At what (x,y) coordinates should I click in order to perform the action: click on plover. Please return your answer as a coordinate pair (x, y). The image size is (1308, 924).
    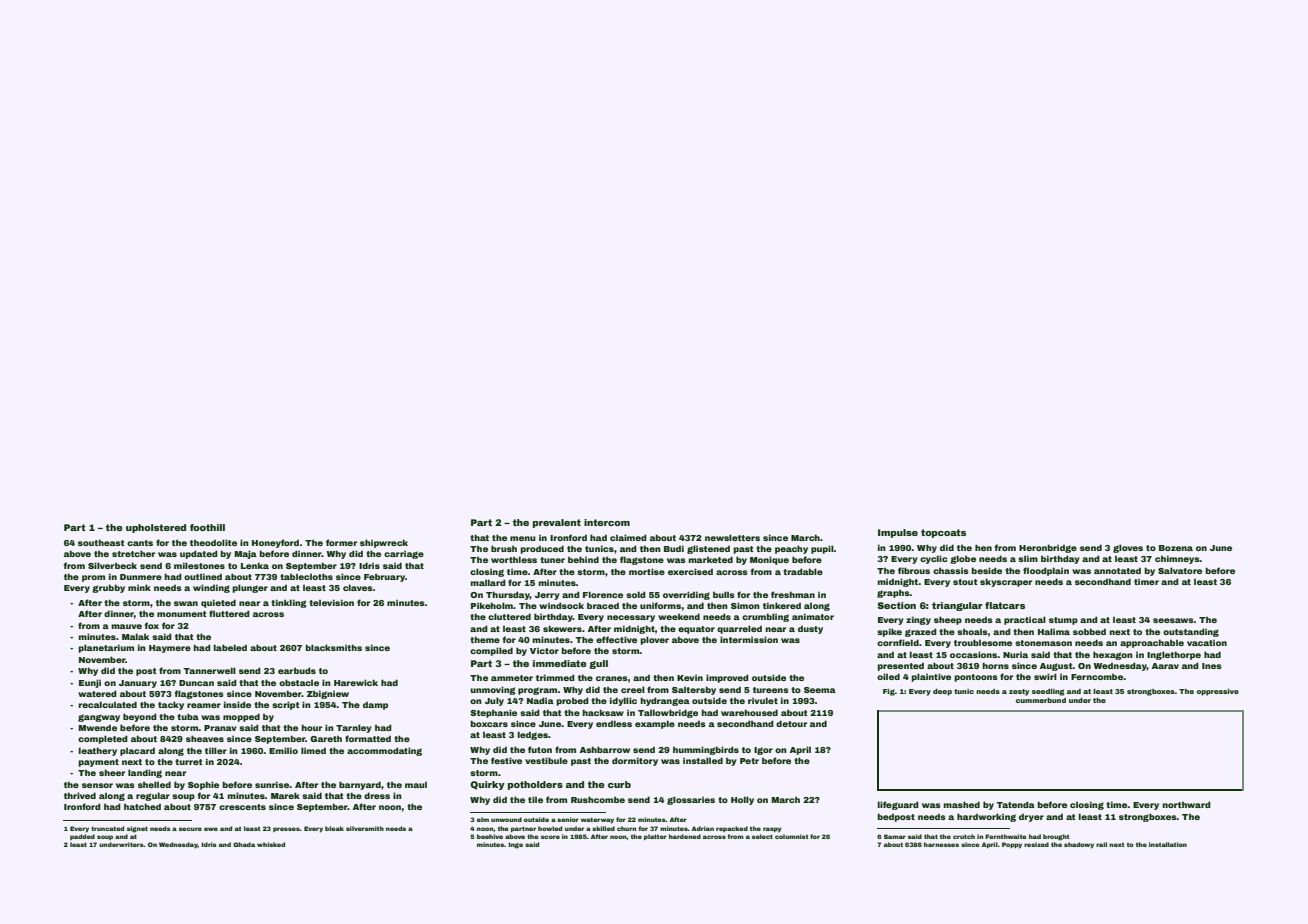
    Looking at the image, I should click on (654, 640).
